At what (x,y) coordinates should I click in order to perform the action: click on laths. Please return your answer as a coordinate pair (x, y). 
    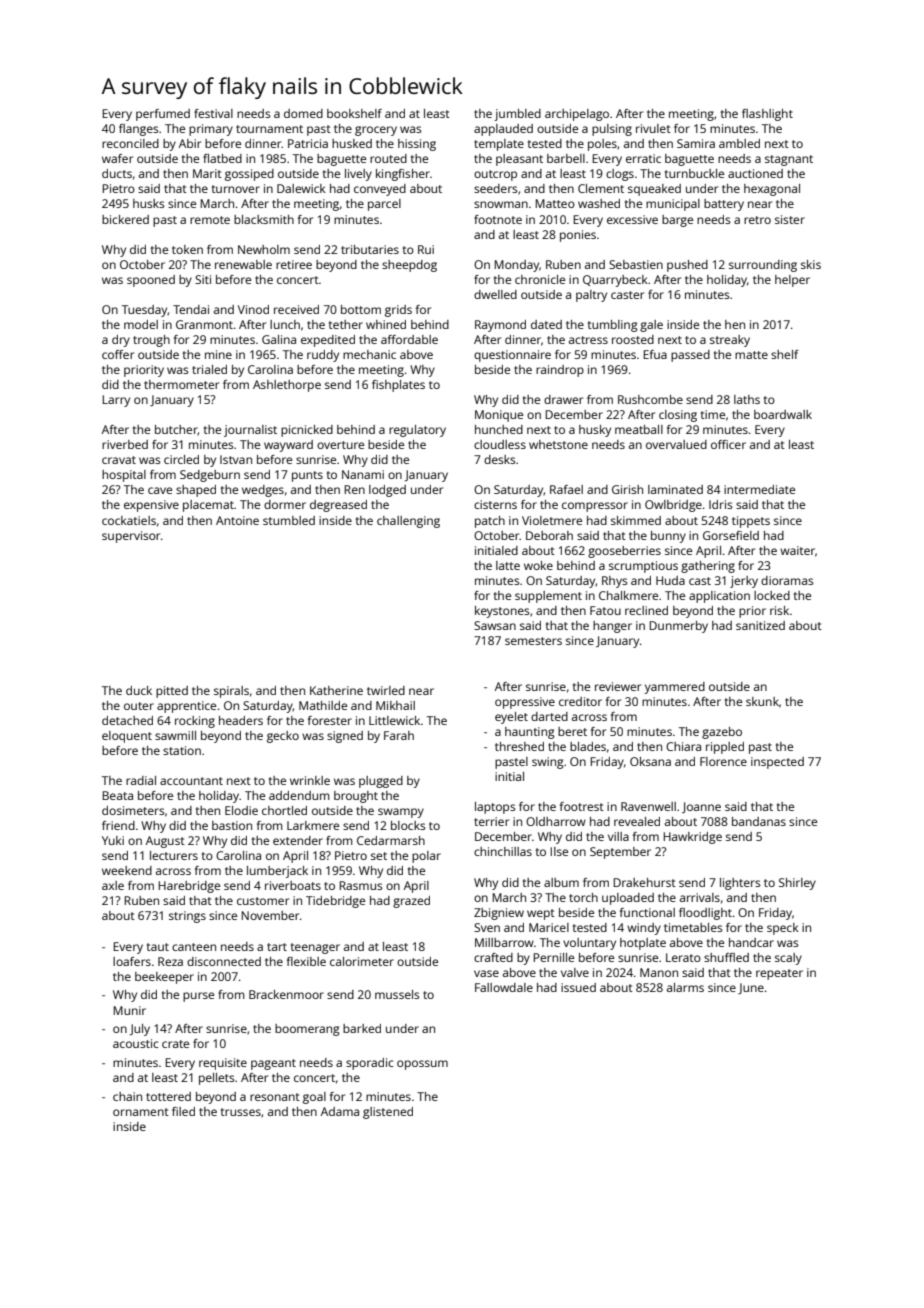
    Looking at the image, I should click on (747, 399).
